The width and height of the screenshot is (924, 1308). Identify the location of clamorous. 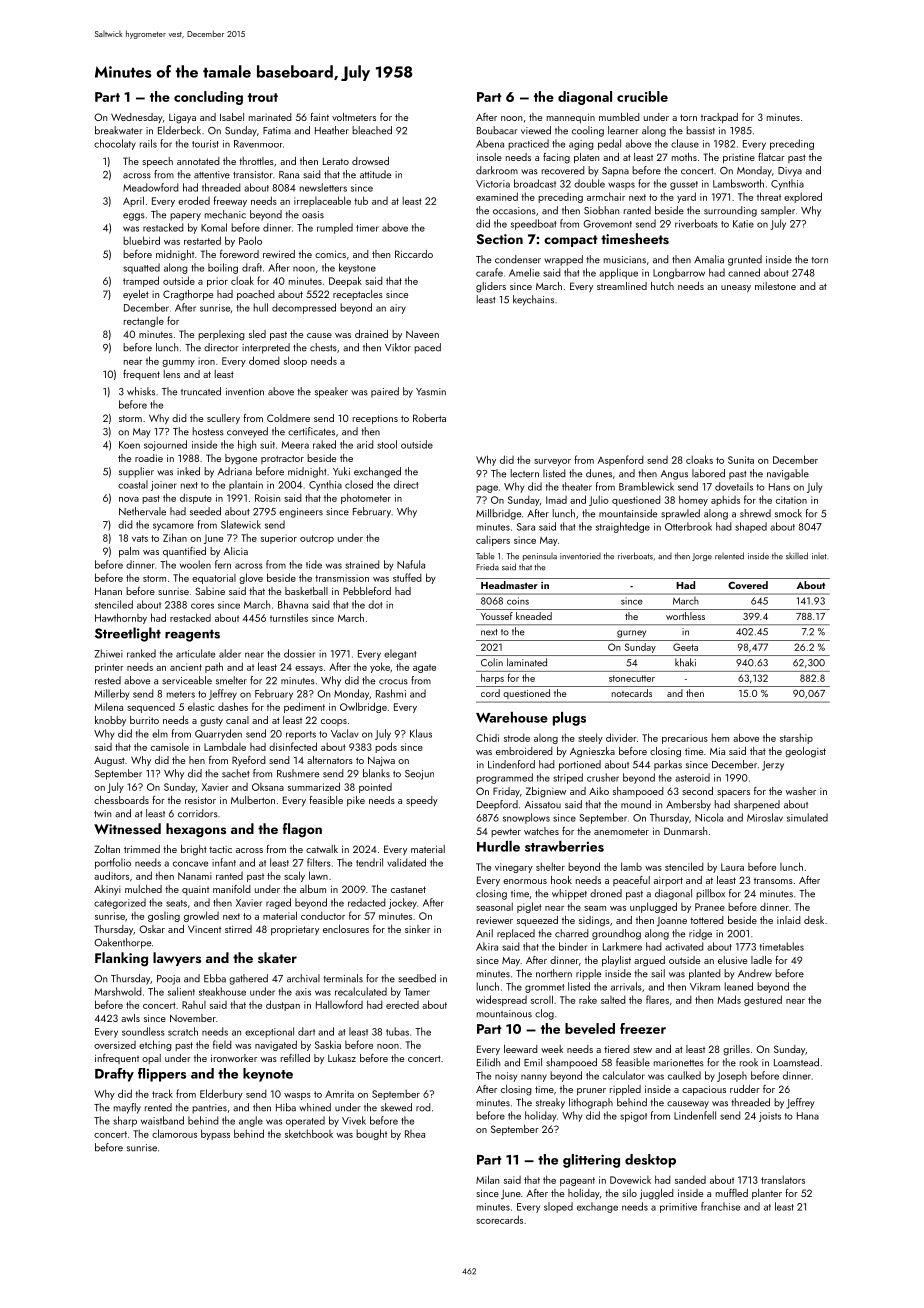
(174, 1133).
